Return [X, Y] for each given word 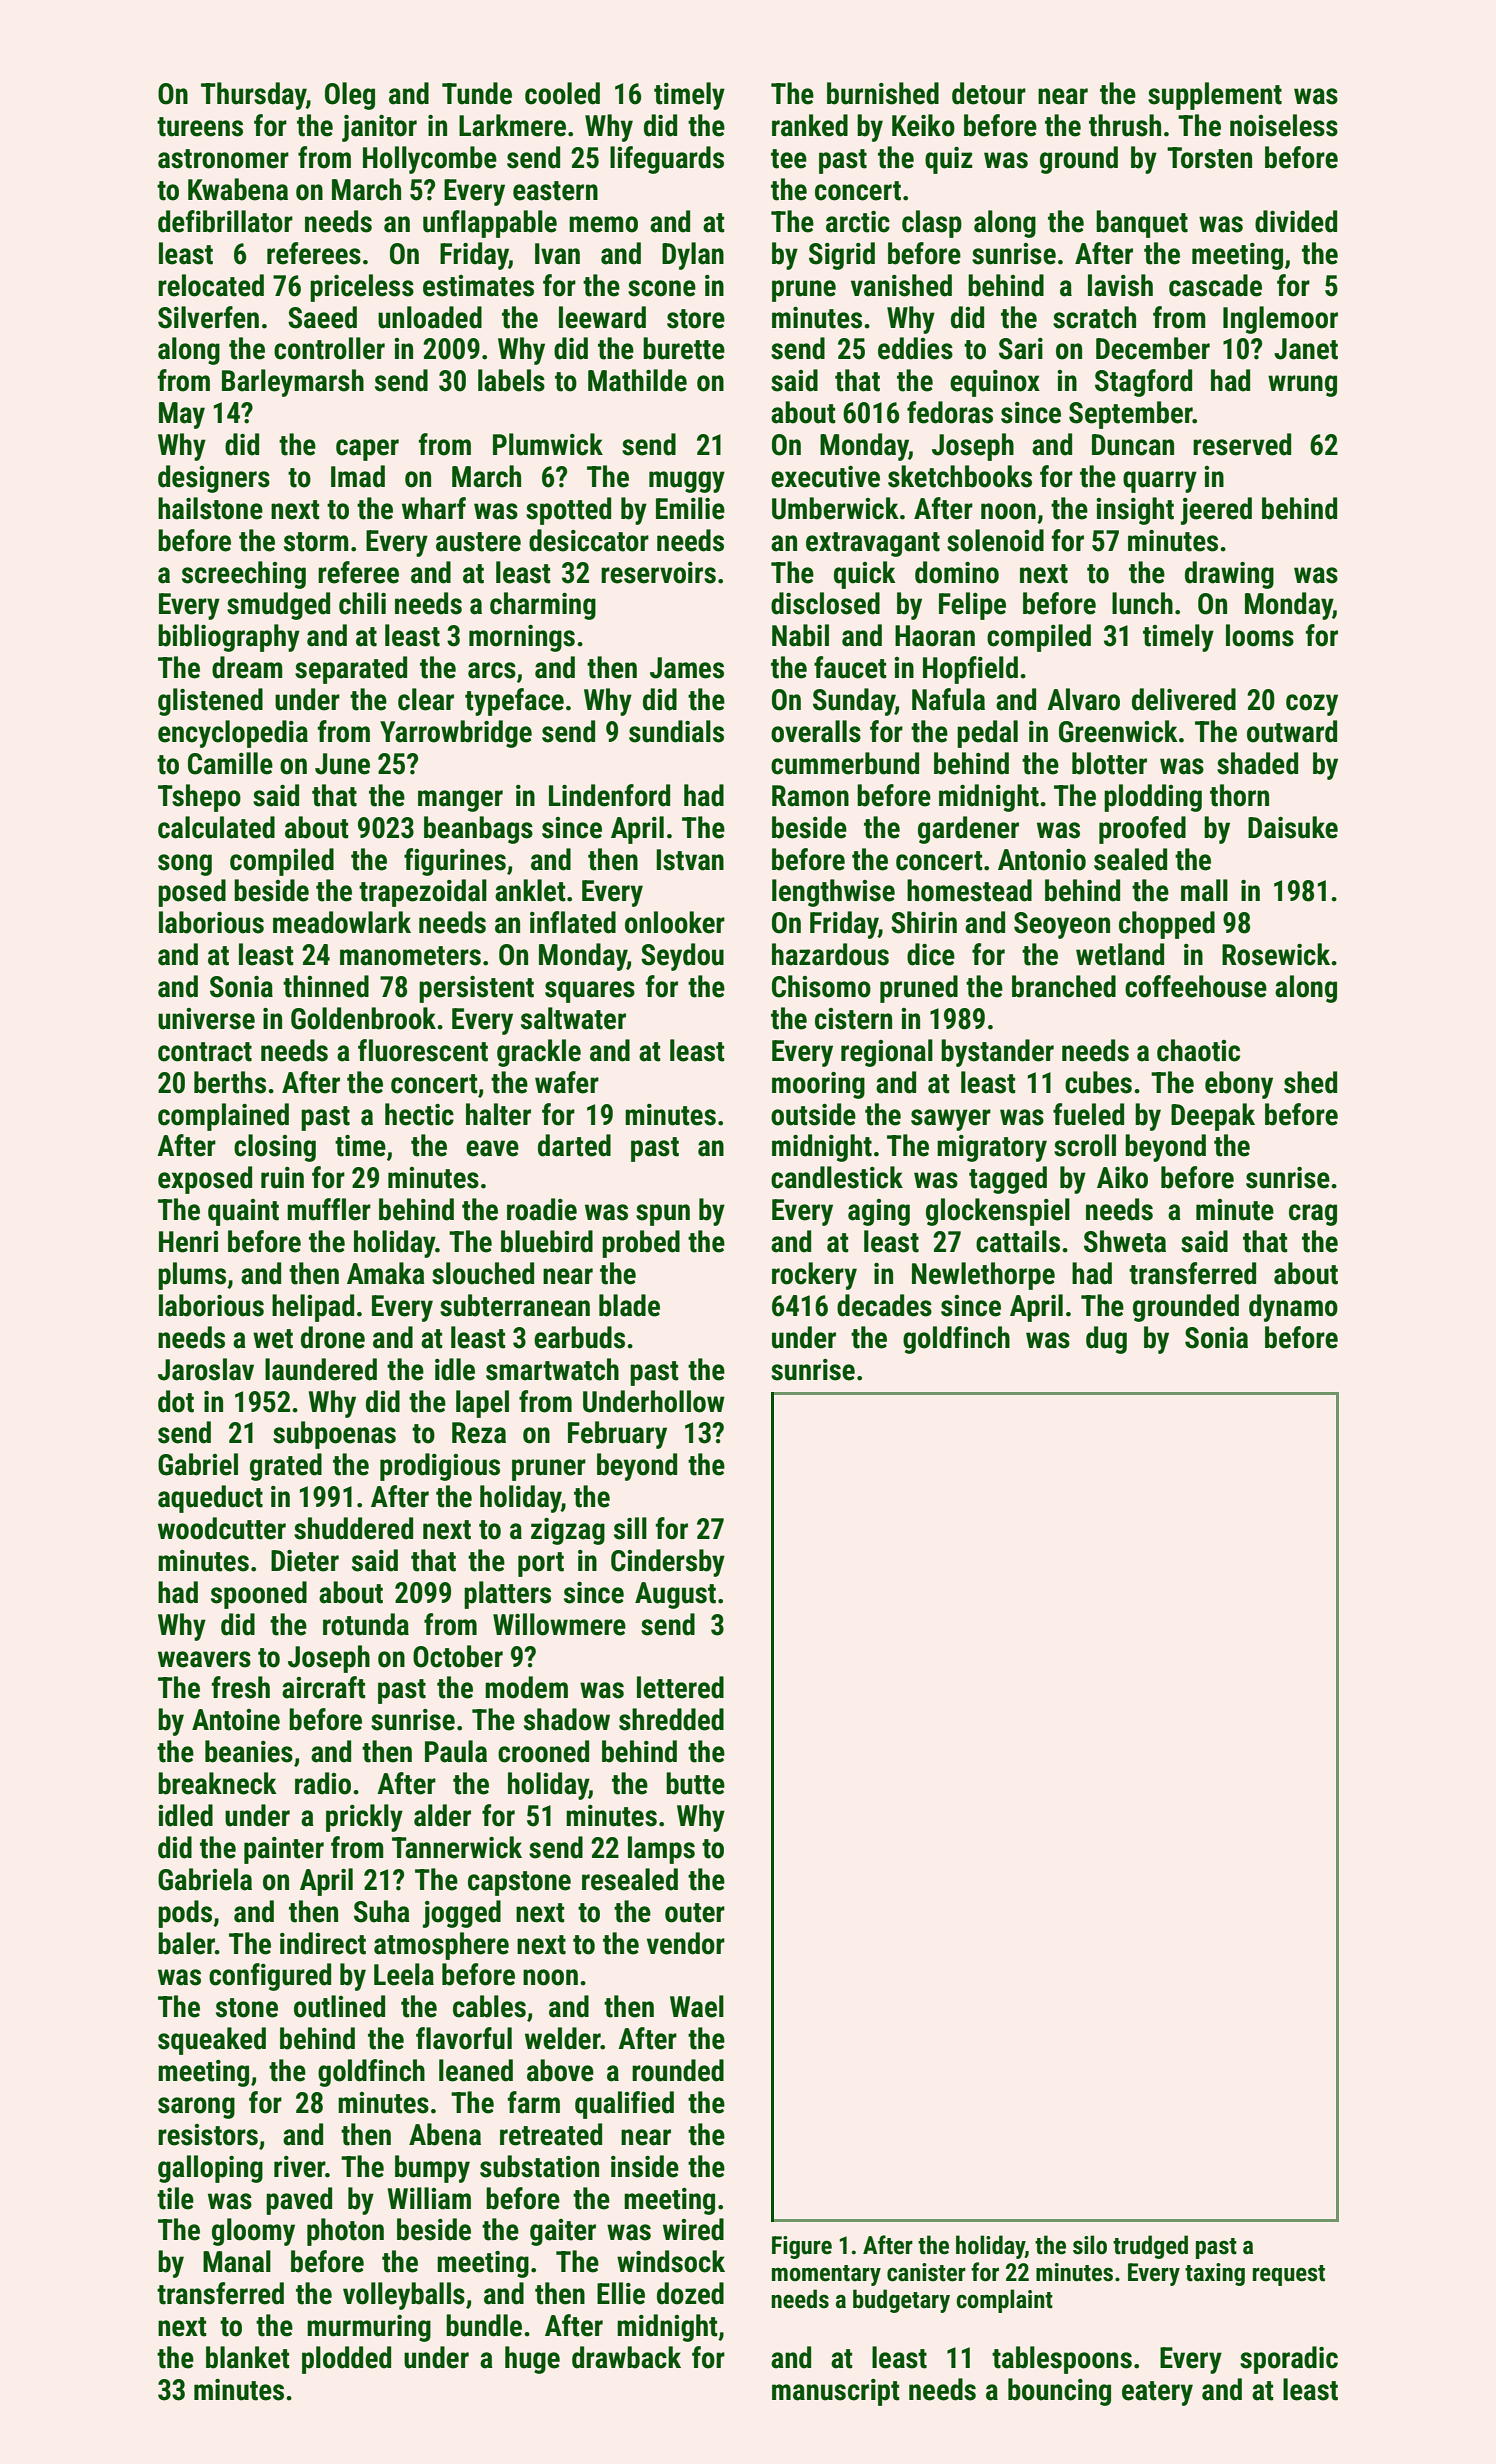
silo [1090, 2245]
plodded [346, 2360]
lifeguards [667, 160]
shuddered [353, 1528]
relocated [211, 285]
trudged [1150, 2247]
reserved [1242, 444]
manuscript [836, 2392]
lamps [661, 1850]
